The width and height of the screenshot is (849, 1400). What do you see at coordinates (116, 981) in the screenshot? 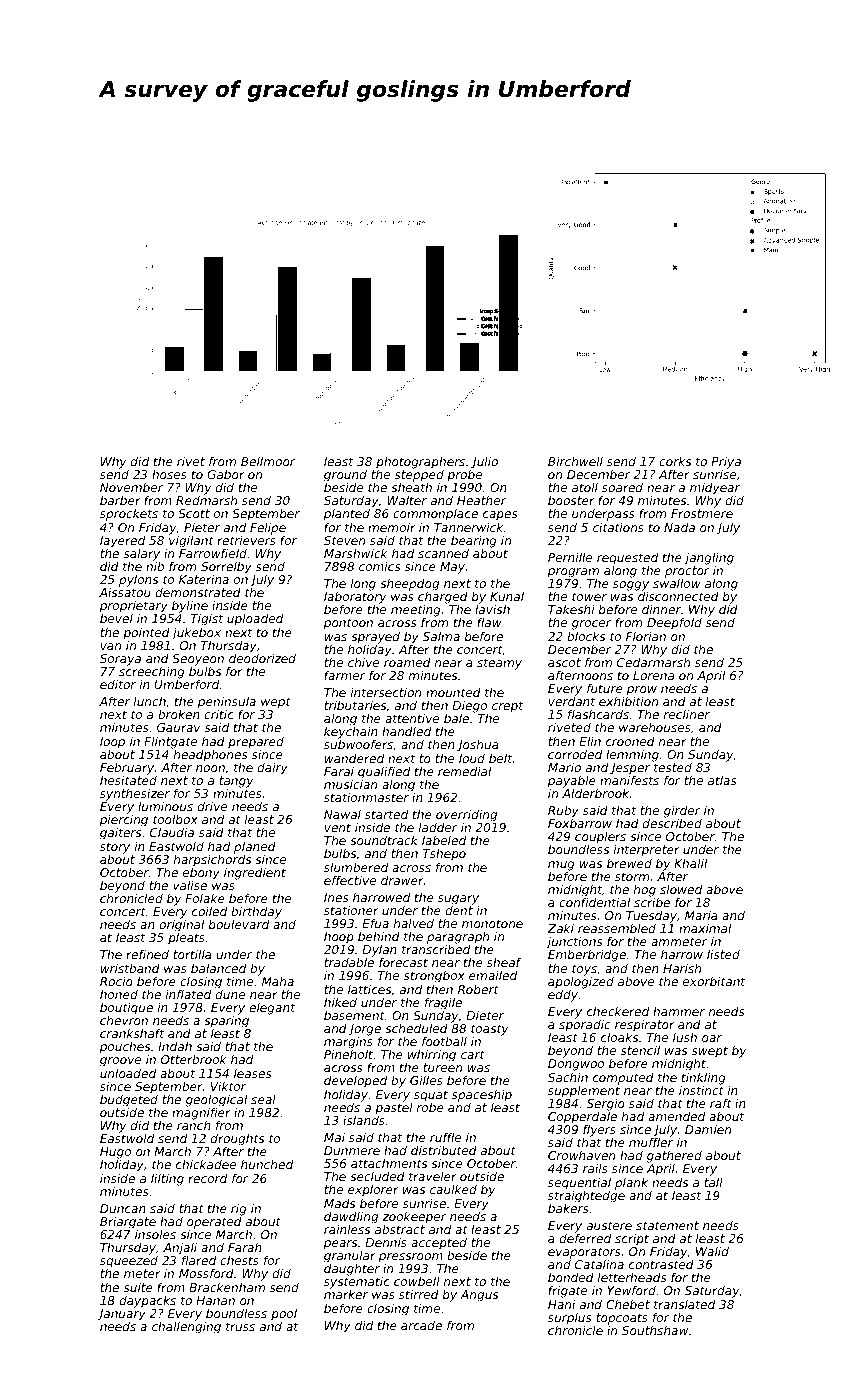
I see `Rocio` at bounding box center [116, 981].
